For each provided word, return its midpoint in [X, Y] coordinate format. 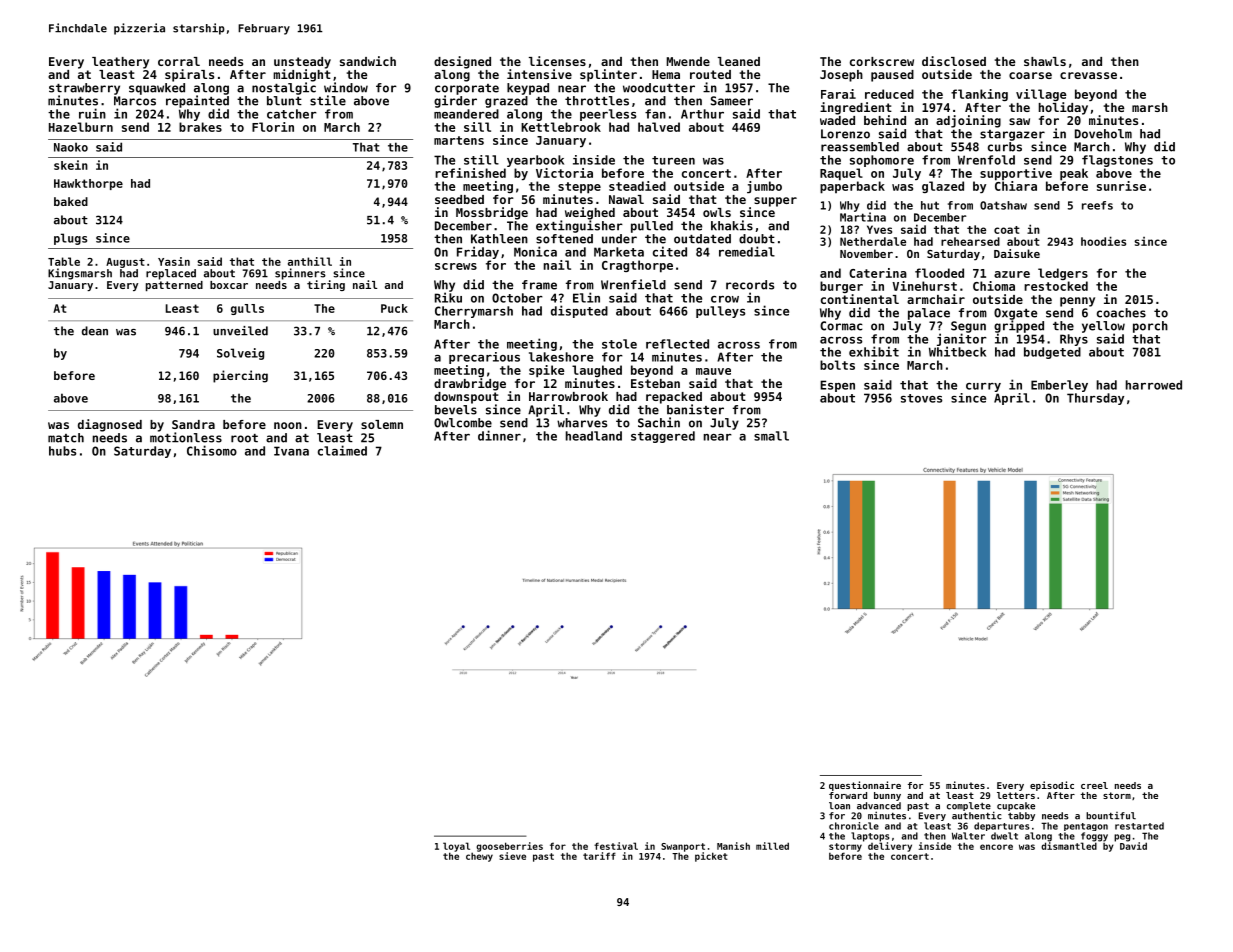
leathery [120, 63]
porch [1150, 327]
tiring [326, 285]
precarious [484, 358]
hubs [62, 451]
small [771, 436]
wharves [582, 423]
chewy [479, 857]
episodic [1052, 786]
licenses [557, 61]
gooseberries [509, 847]
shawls [1045, 61]
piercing [240, 376]
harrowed [1154, 385]
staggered [663, 437]
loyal [456, 847]
